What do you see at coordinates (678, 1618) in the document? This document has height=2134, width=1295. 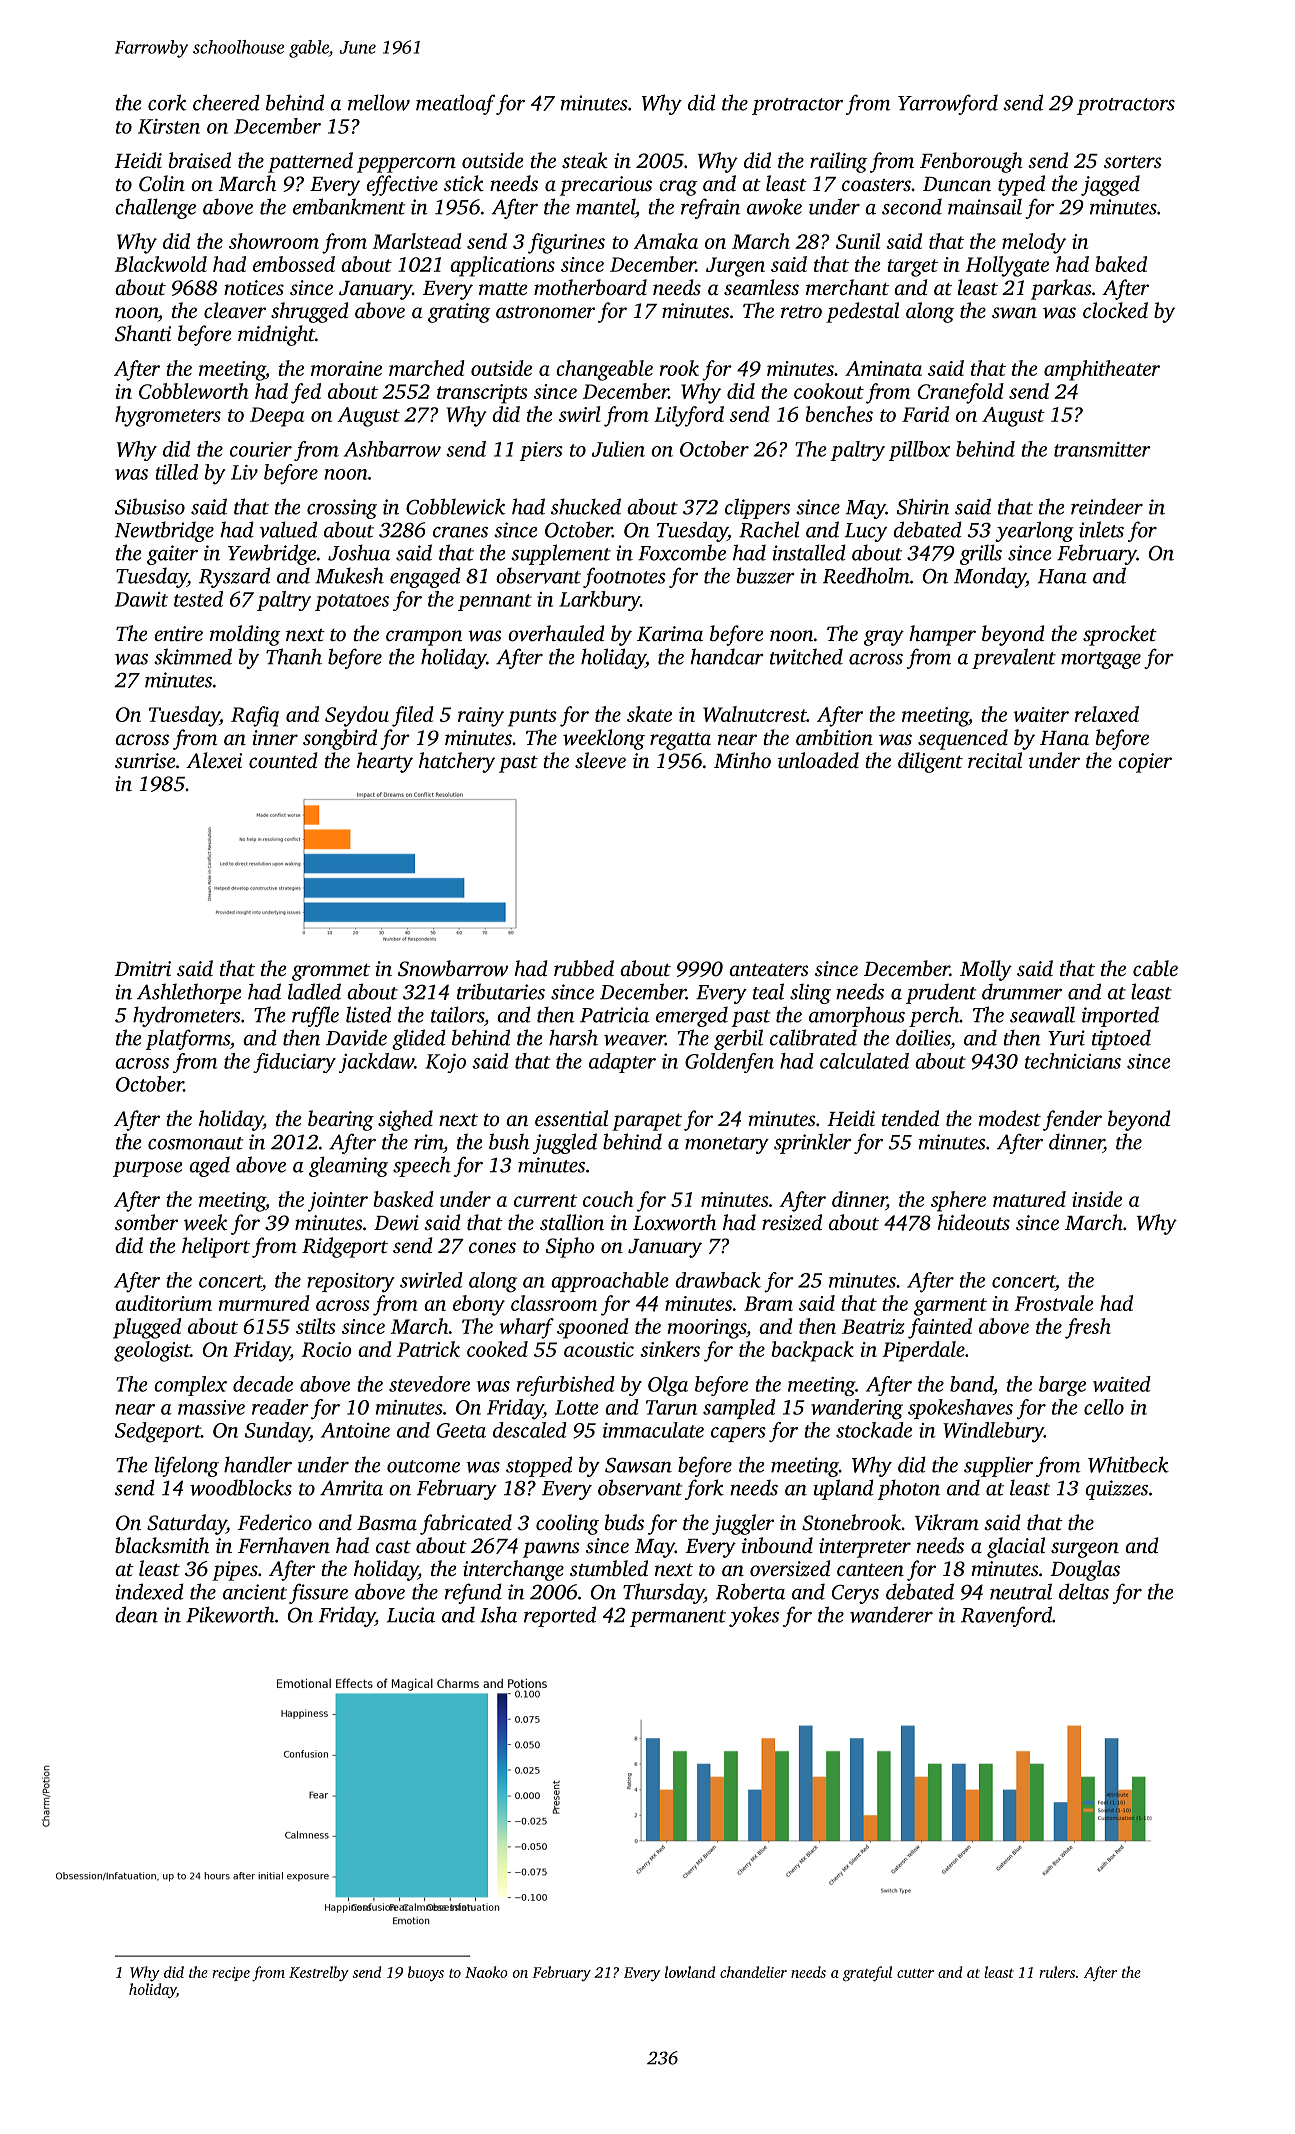 I see `permanent` at bounding box center [678, 1618].
